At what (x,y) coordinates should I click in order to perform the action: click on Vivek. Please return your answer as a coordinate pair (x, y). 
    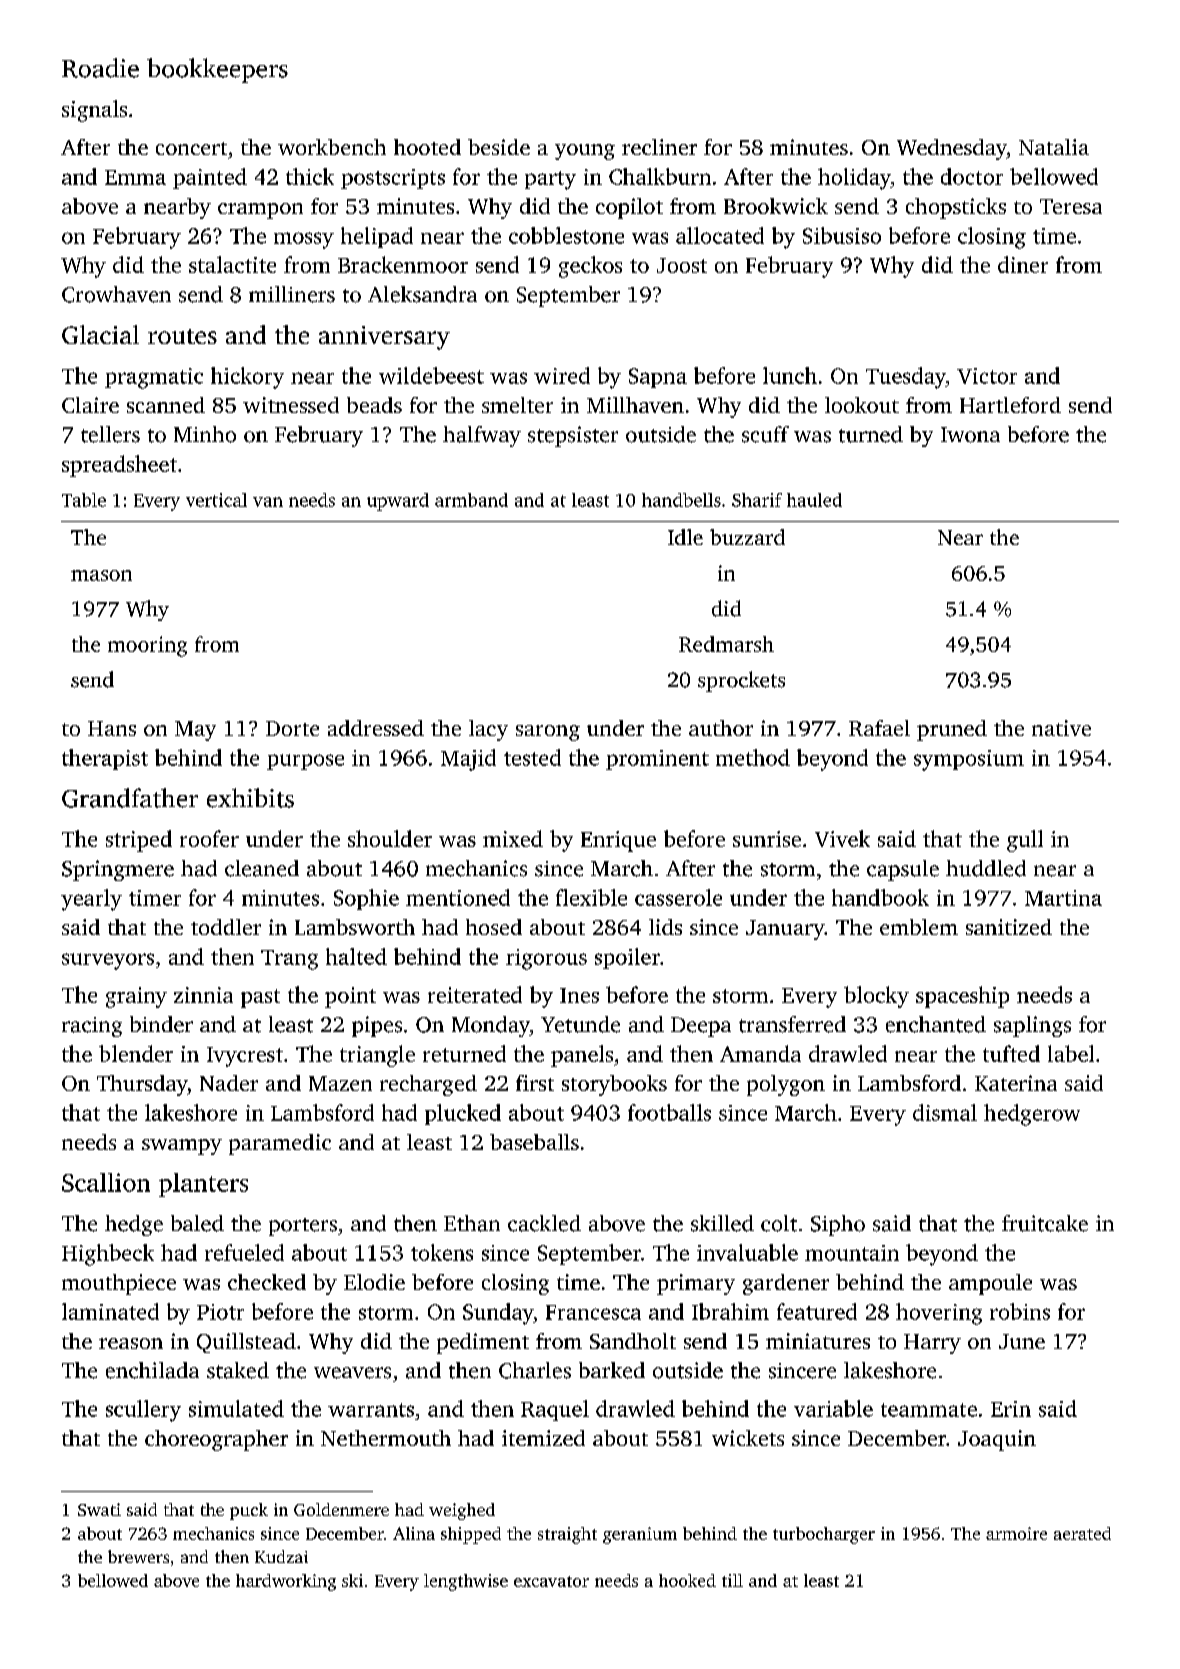
    Looking at the image, I should click on (842, 838).
